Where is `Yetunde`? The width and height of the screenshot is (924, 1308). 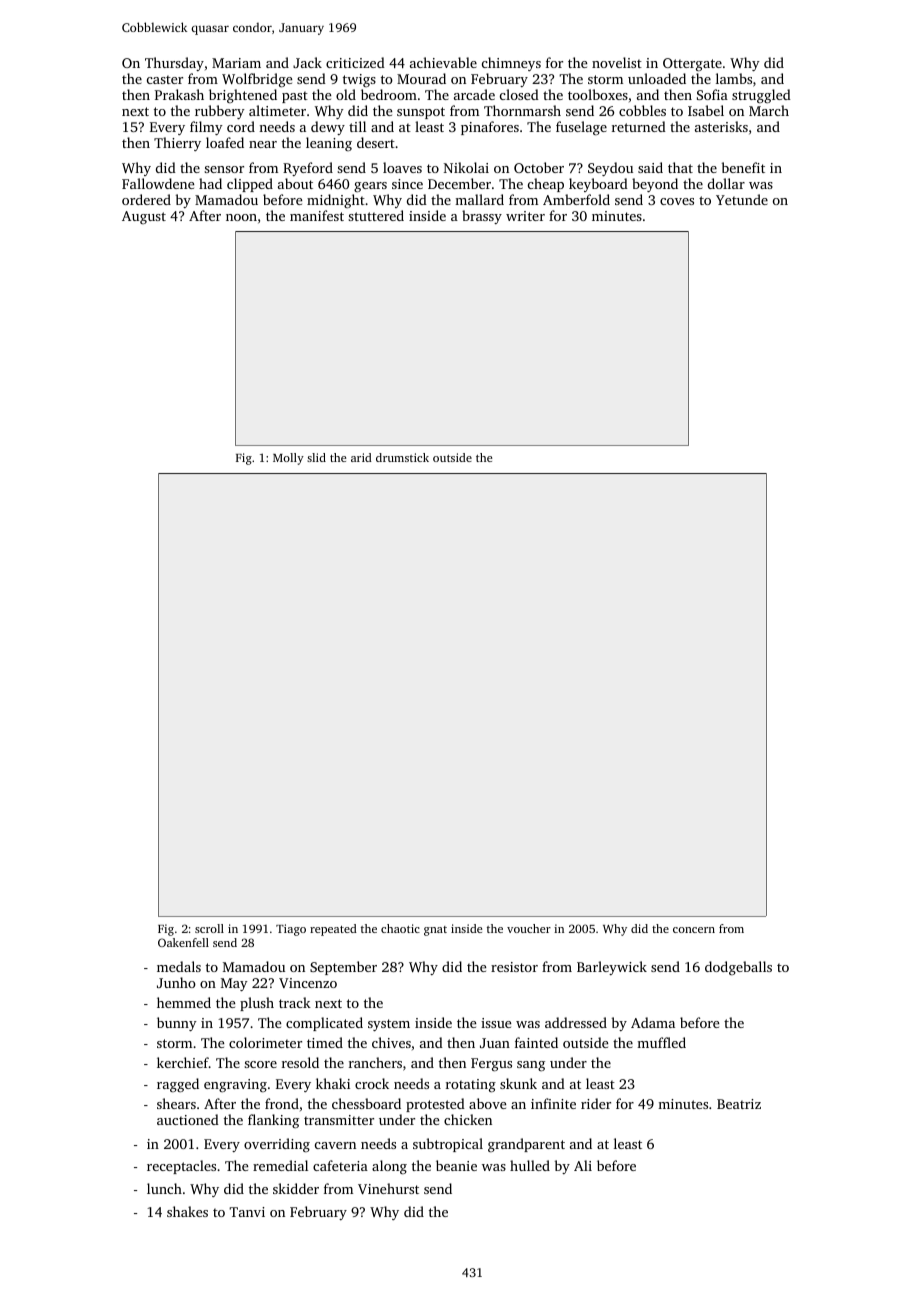 Yetunde is located at coordinates (742, 199).
